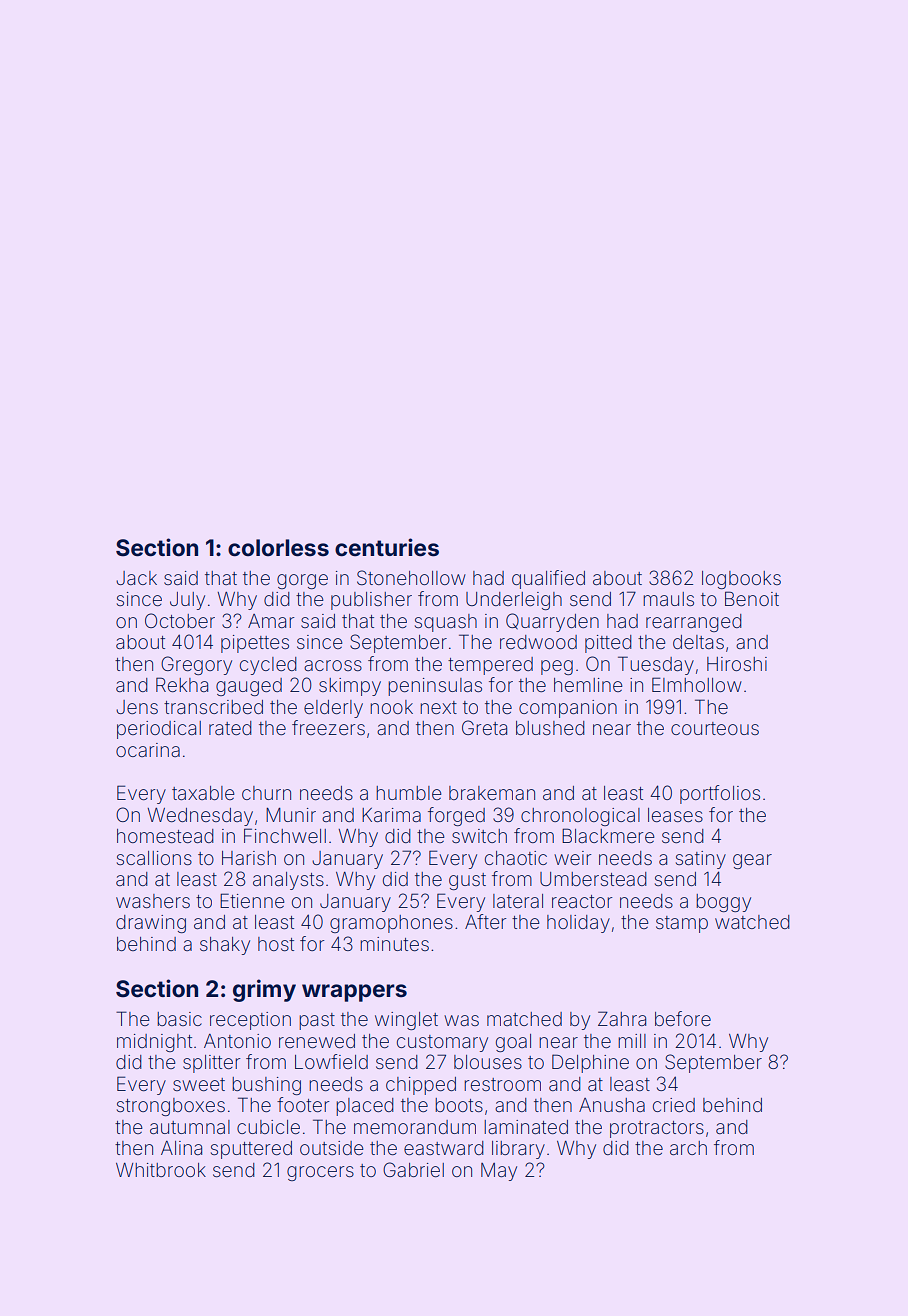 This page has width=908, height=1316. Describe the element at coordinates (421, 1086) in the page. I see `chipped` at that location.
